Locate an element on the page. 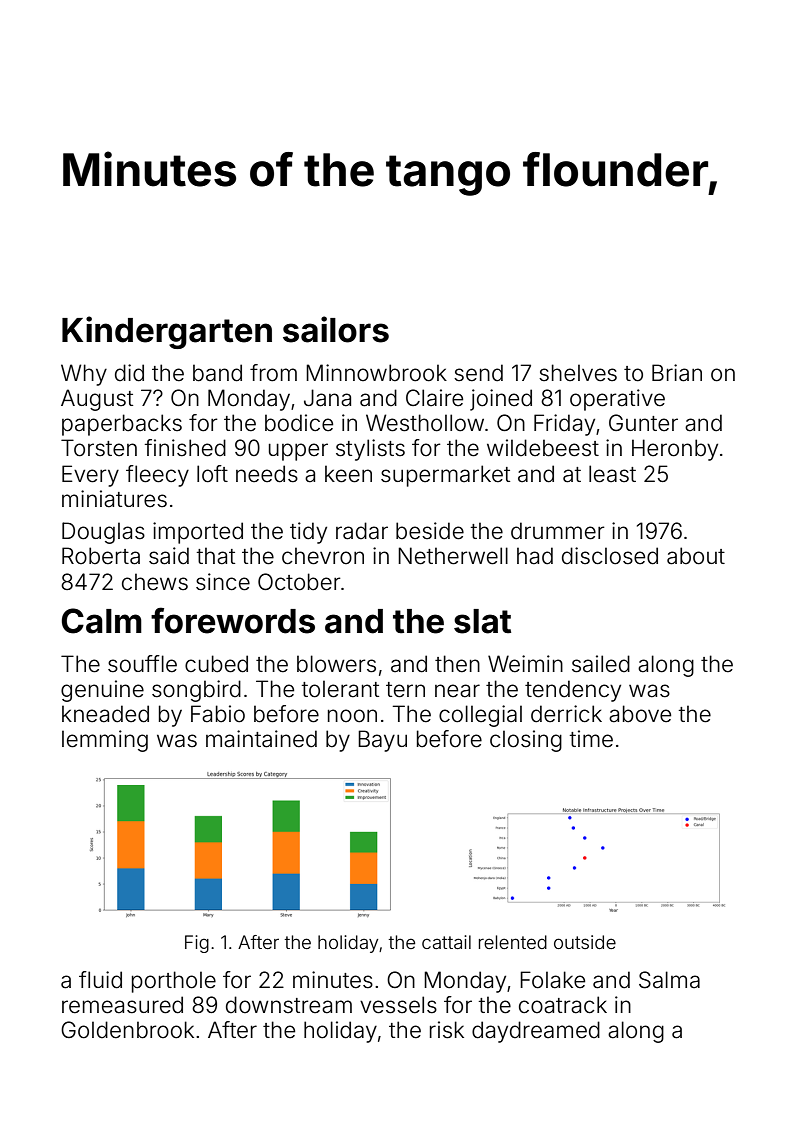  porthole is located at coordinates (174, 982).
